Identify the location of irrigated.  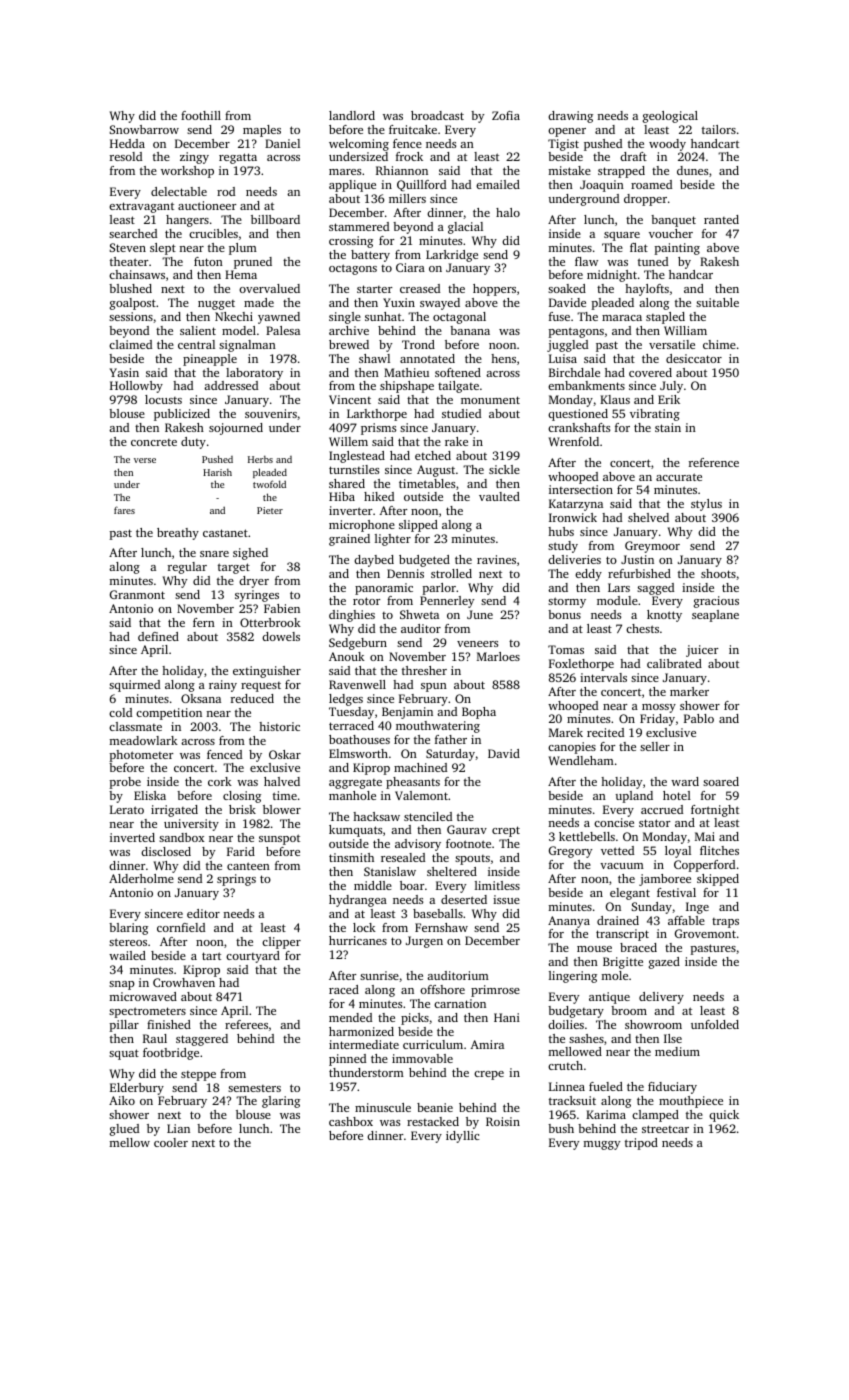
(174, 811).
